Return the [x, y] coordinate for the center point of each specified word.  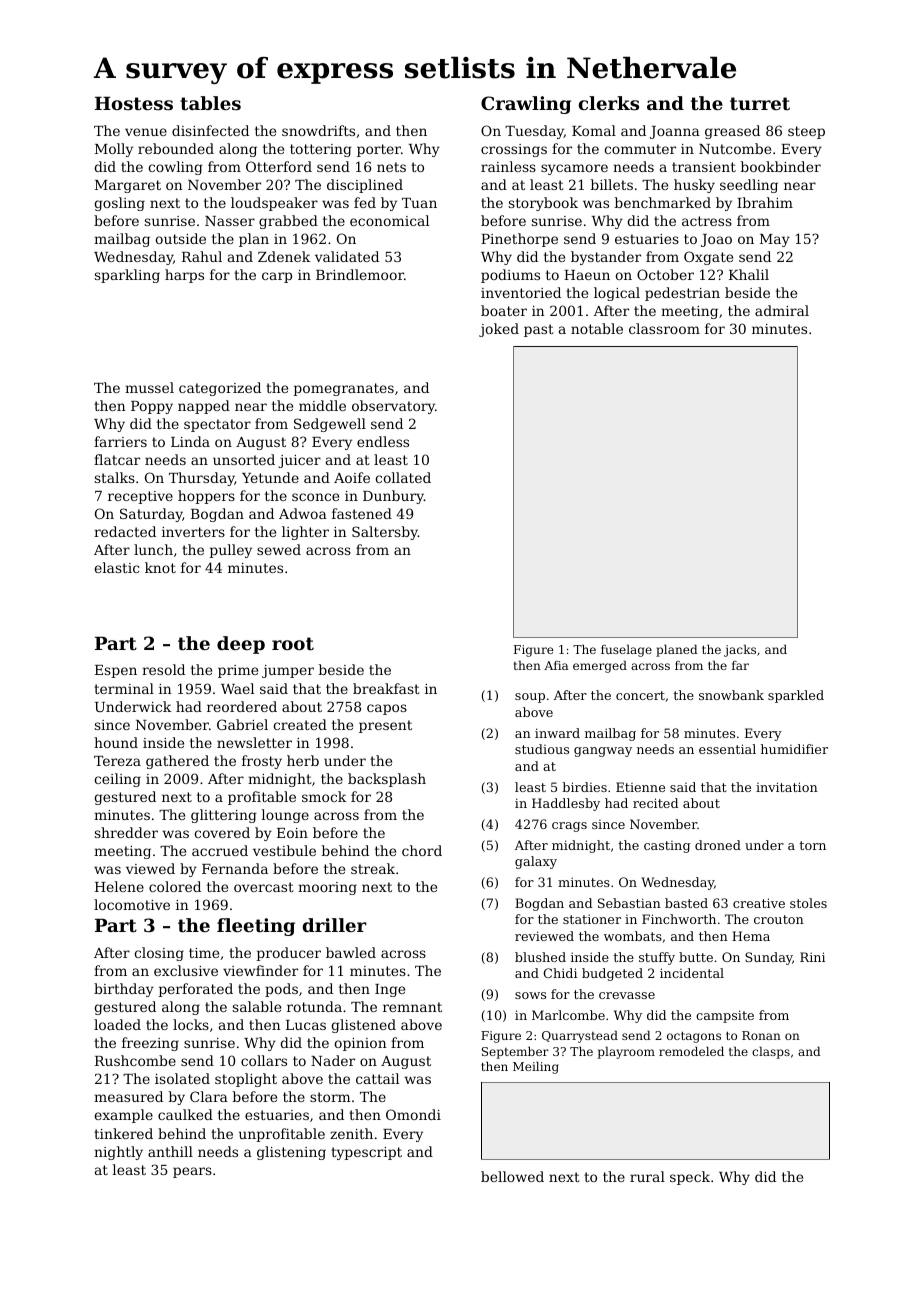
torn [812, 845]
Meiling [536, 1067]
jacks [740, 650]
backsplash [387, 780]
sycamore [574, 169]
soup [530, 698]
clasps [771, 1052]
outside [180, 238]
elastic [116, 567]
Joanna [675, 132]
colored [175, 886]
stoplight [246, 1080]
